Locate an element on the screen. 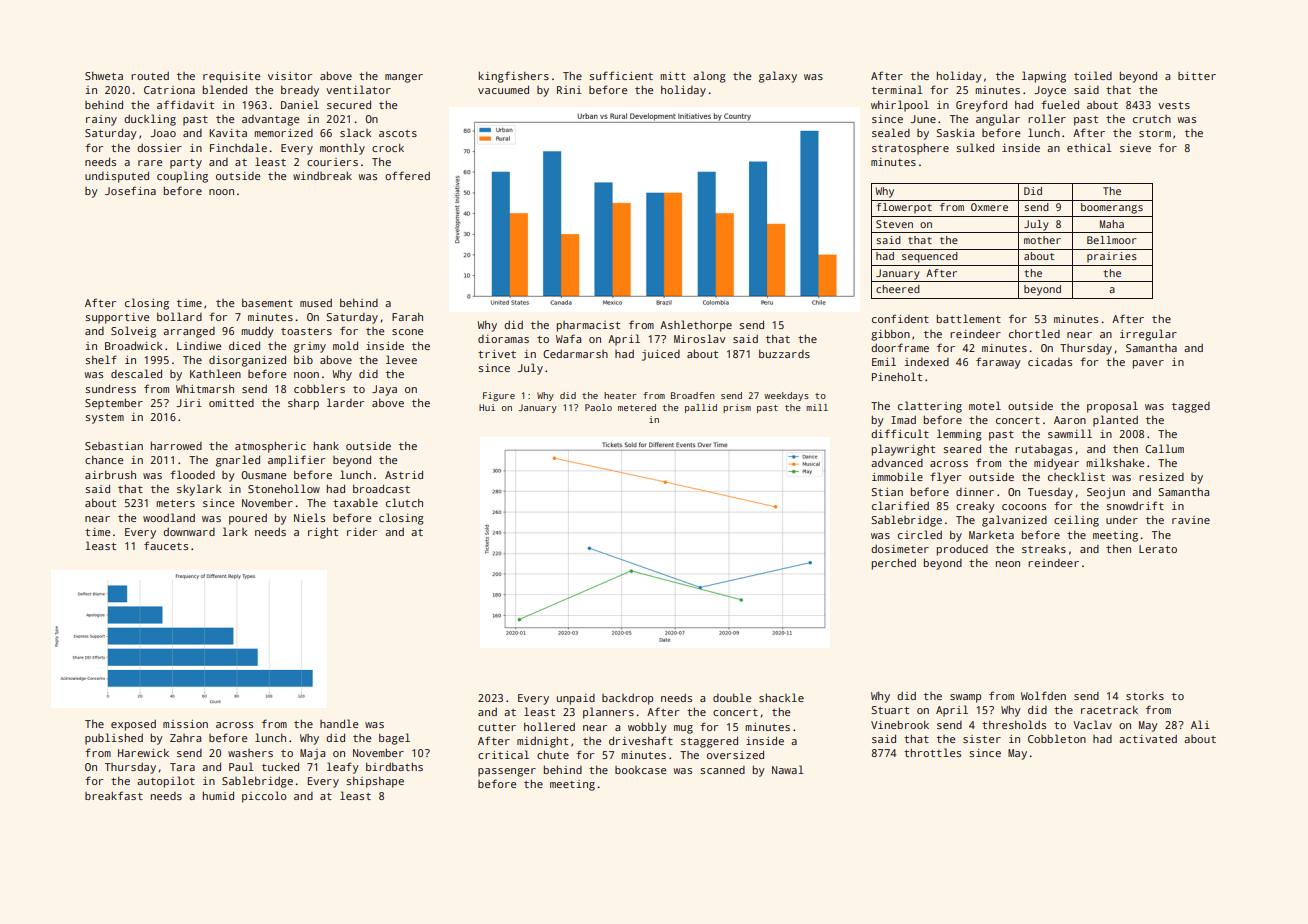 This screenshot has width=1308, height=924. sharp is located at coordinates (303, 404).
